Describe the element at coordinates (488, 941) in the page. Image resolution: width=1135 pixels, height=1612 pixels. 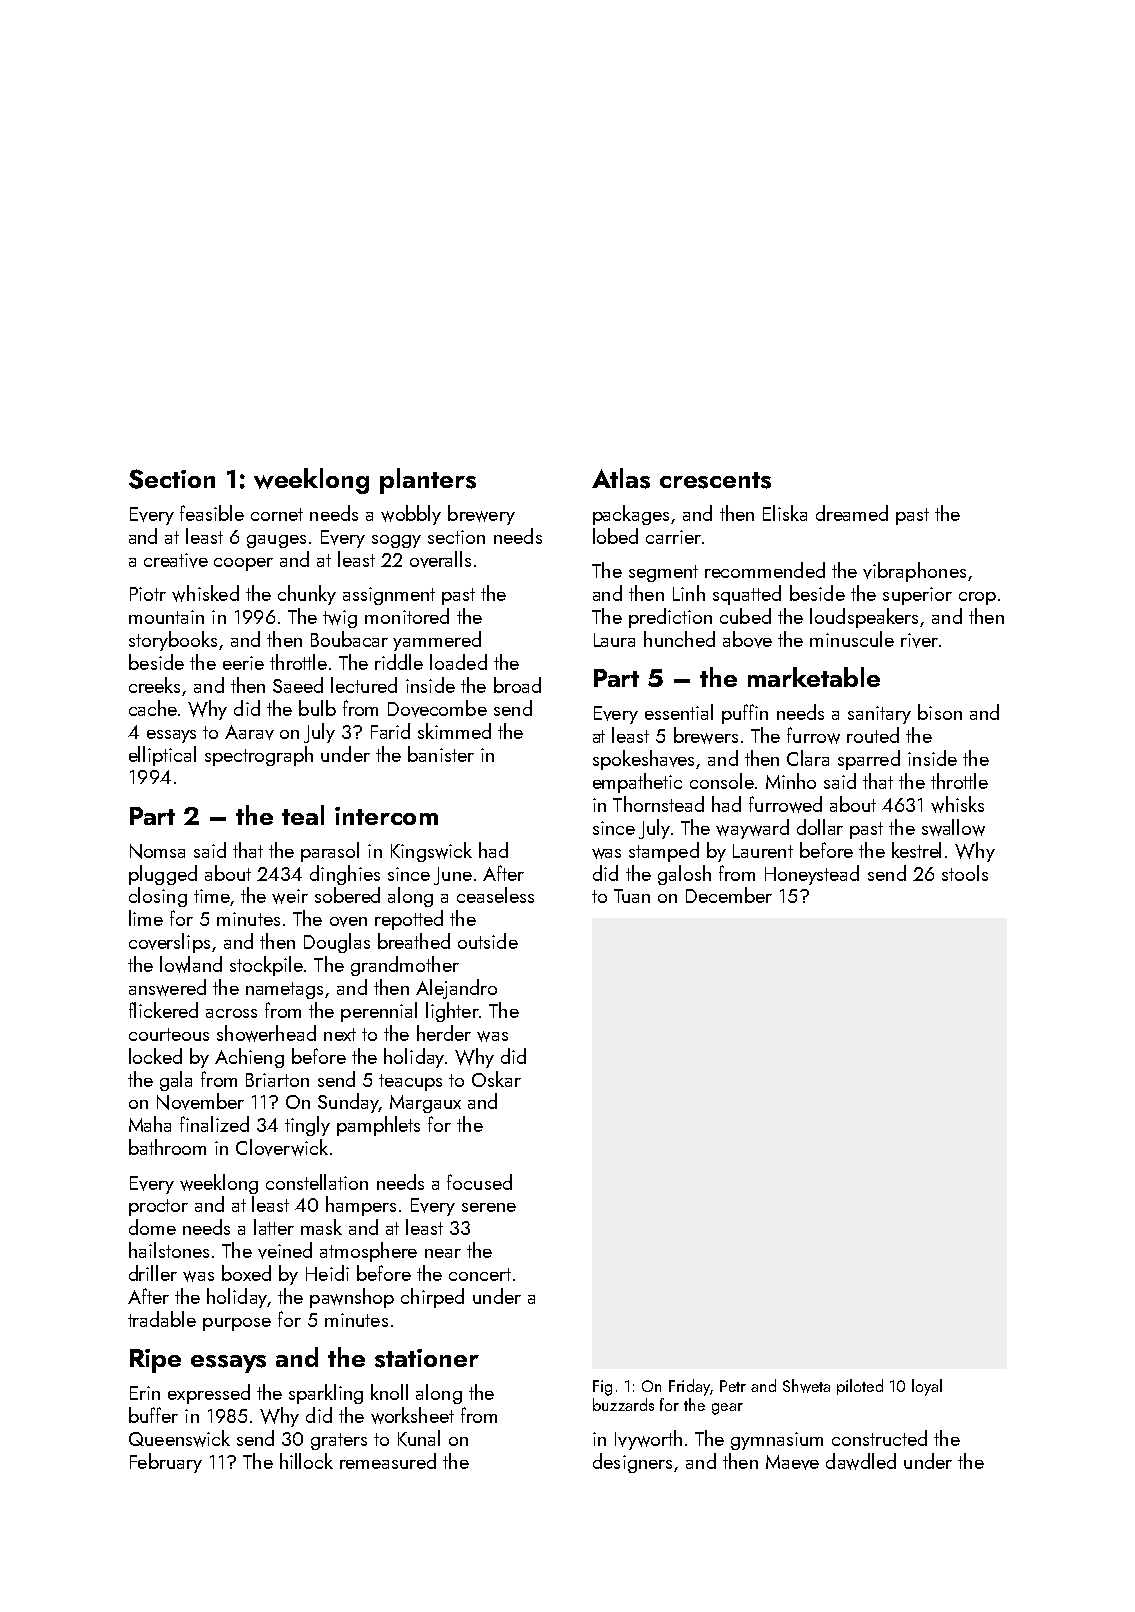
I see `outside` at that location.
